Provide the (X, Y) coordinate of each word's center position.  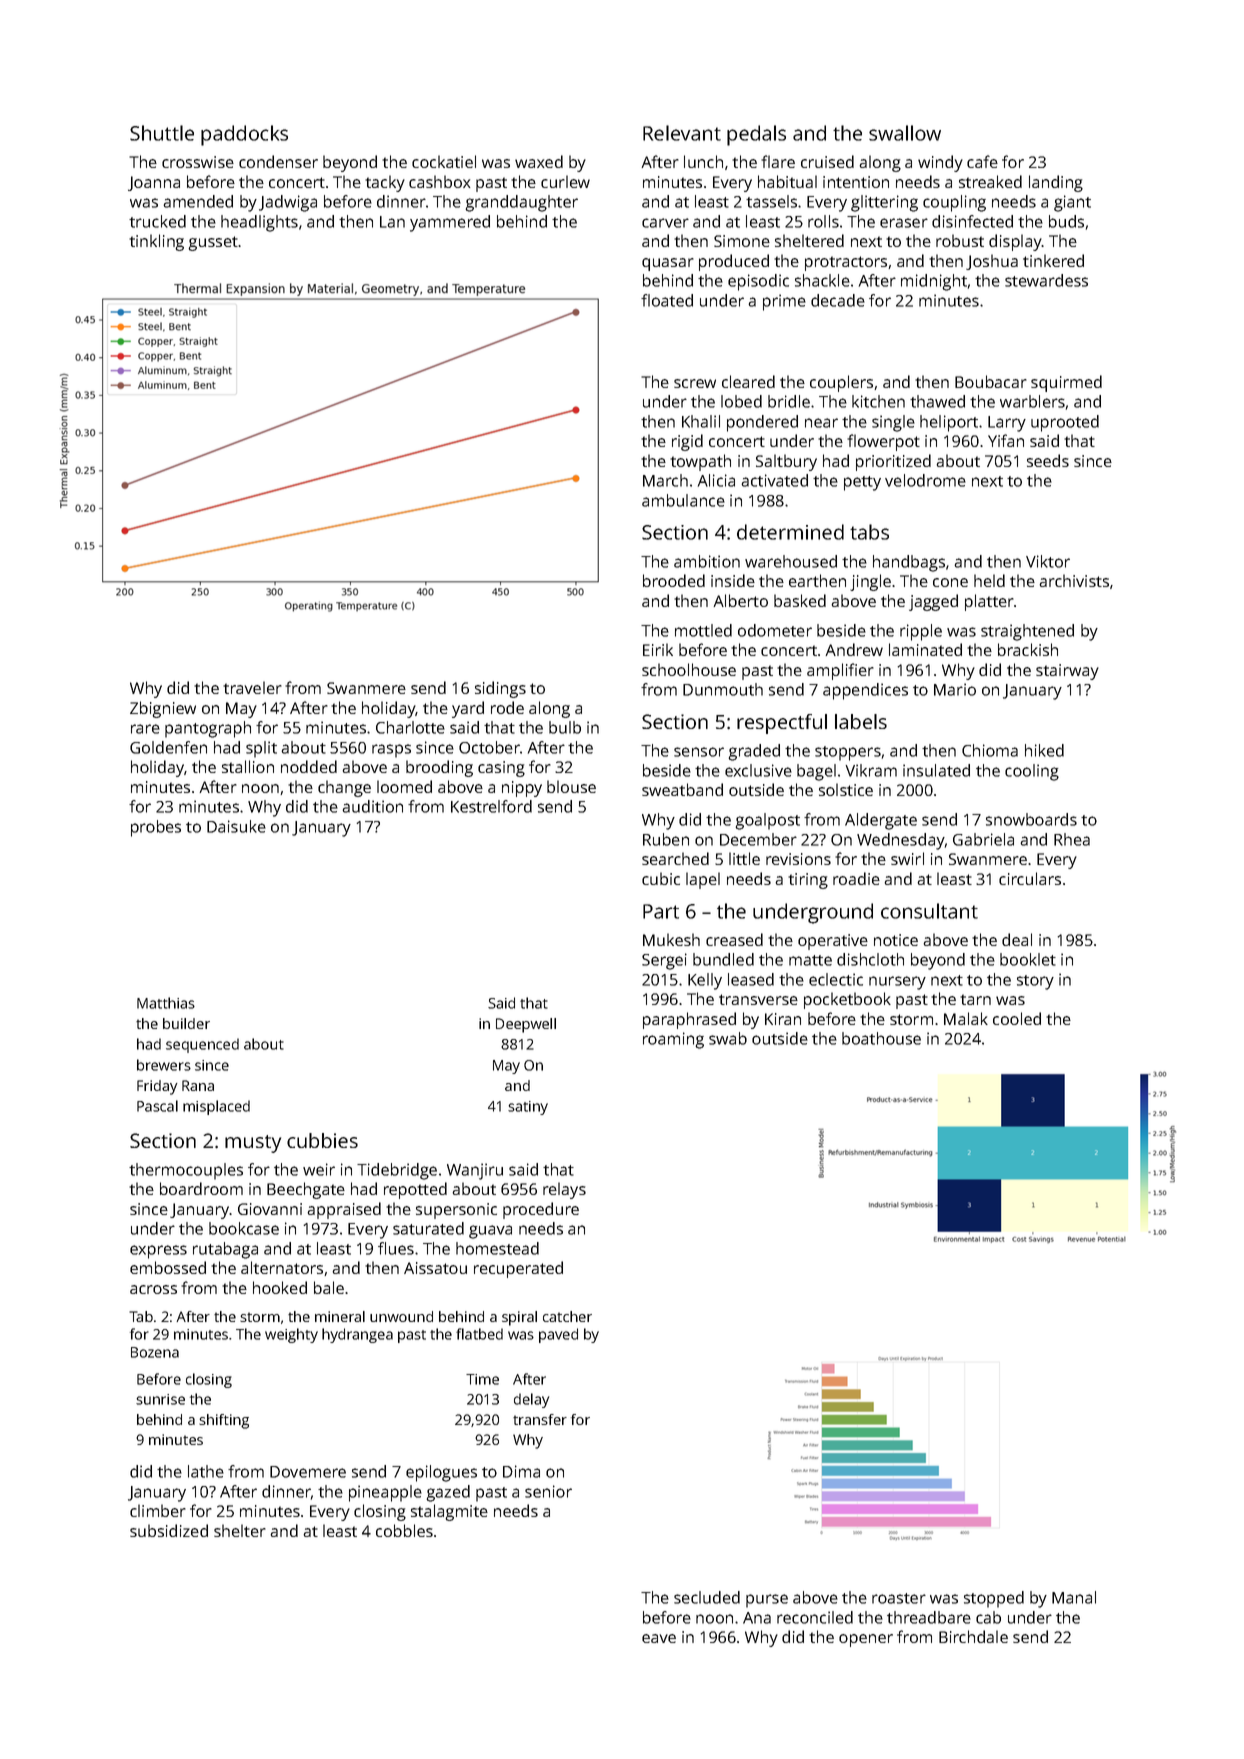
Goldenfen (168, 747)
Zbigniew (163, 709)
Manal (1074, 1597)
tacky (385, 183)
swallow (905, 133)
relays (564, 1190)
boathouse (881, 1038)
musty (253, 1144)
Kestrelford (491, 806)
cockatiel (444, 161)
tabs (869, 532)
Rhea (1072, 839)
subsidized (169, 1530)
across (153, 1289)
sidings (500, 689)
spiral (519, 1318)
